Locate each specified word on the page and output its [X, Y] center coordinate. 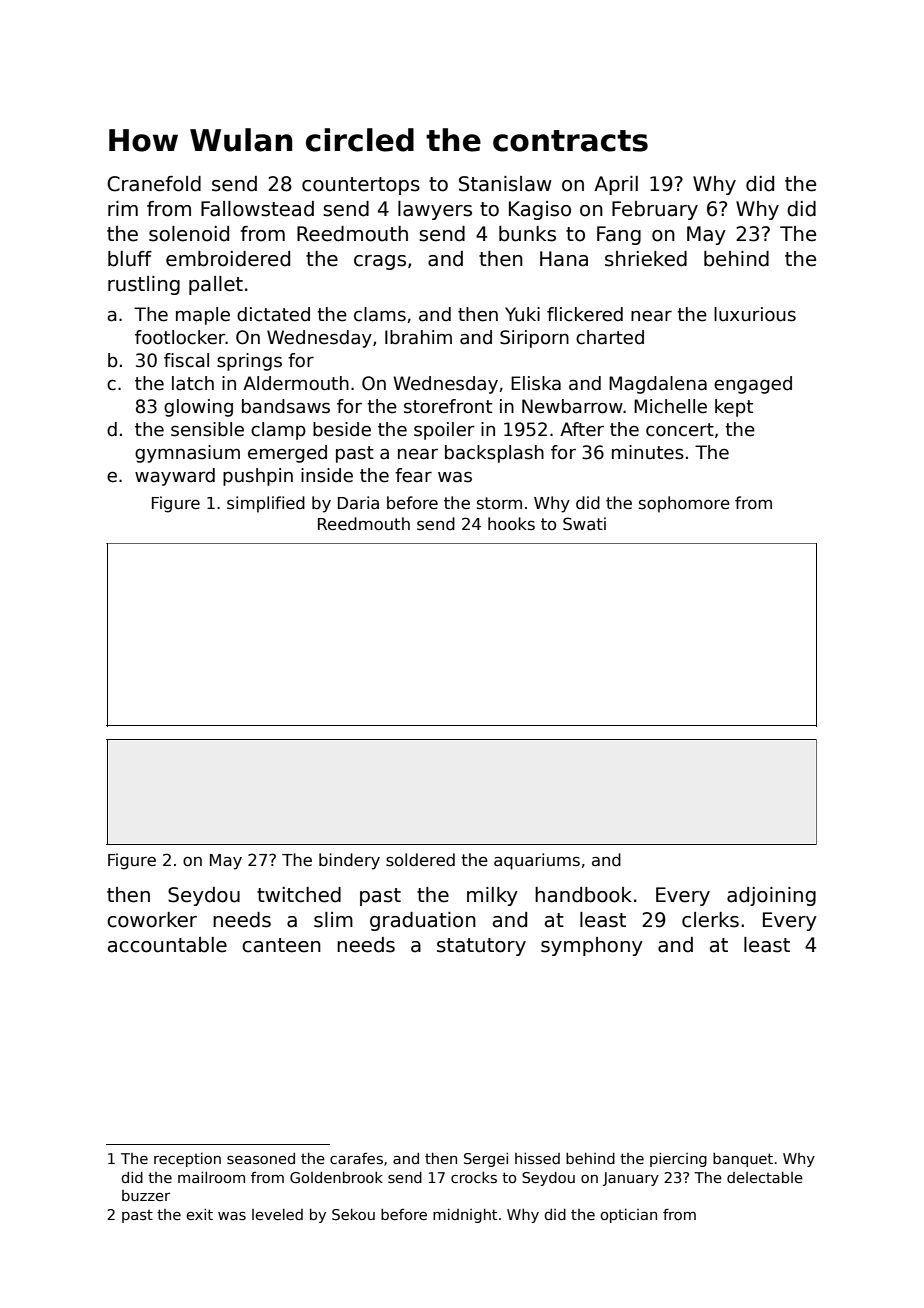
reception [187, 1160]
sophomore [684, 504]
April [616, 185]
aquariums [537, 861]
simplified [266, 504]
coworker [152, 920]
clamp [278, 431]
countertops [361, 186]
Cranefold [154, 184]
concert [680, 430]
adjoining [771, 896]
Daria [358, 502]
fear [413, 475]
